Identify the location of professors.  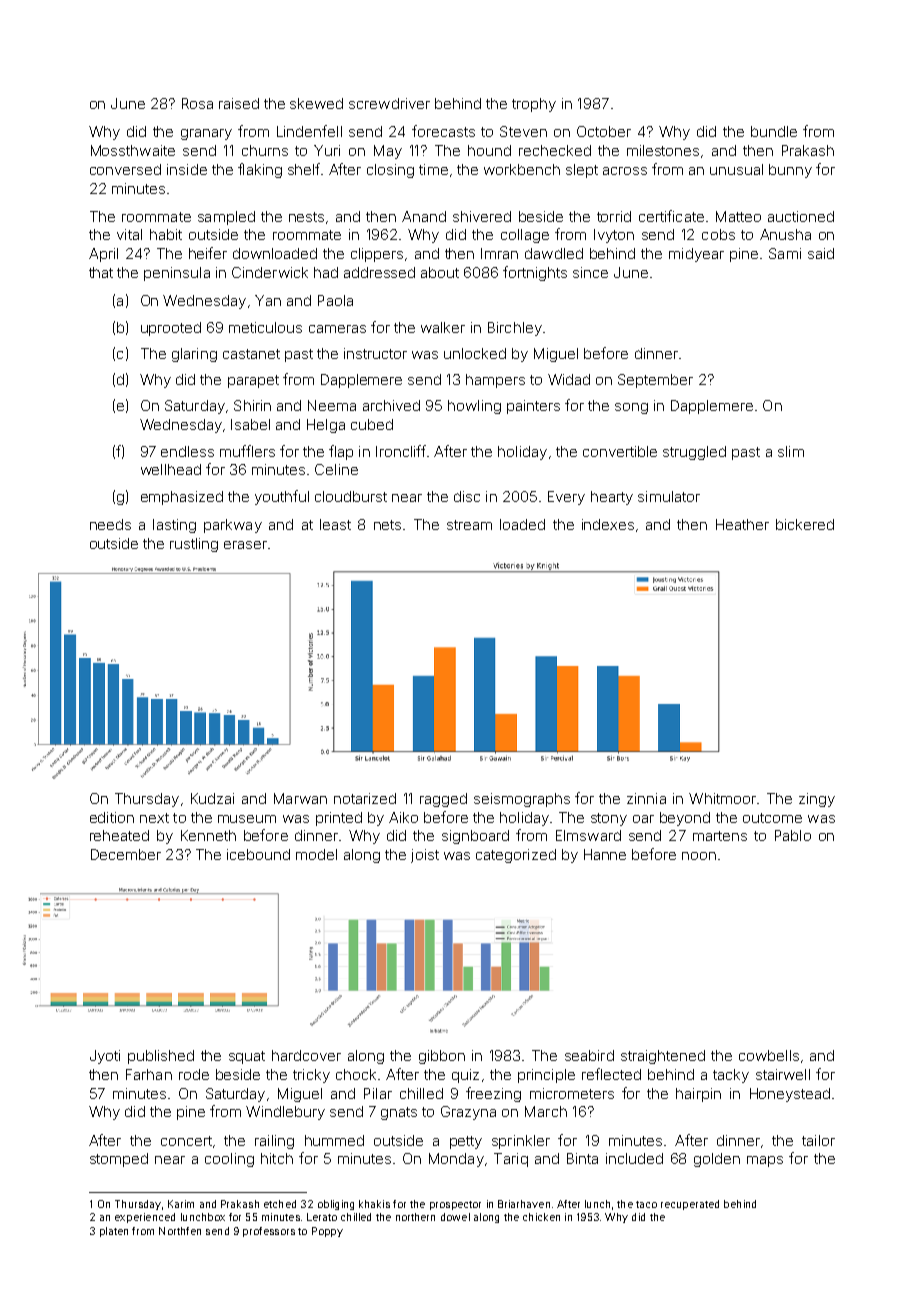
(269, 1232).
